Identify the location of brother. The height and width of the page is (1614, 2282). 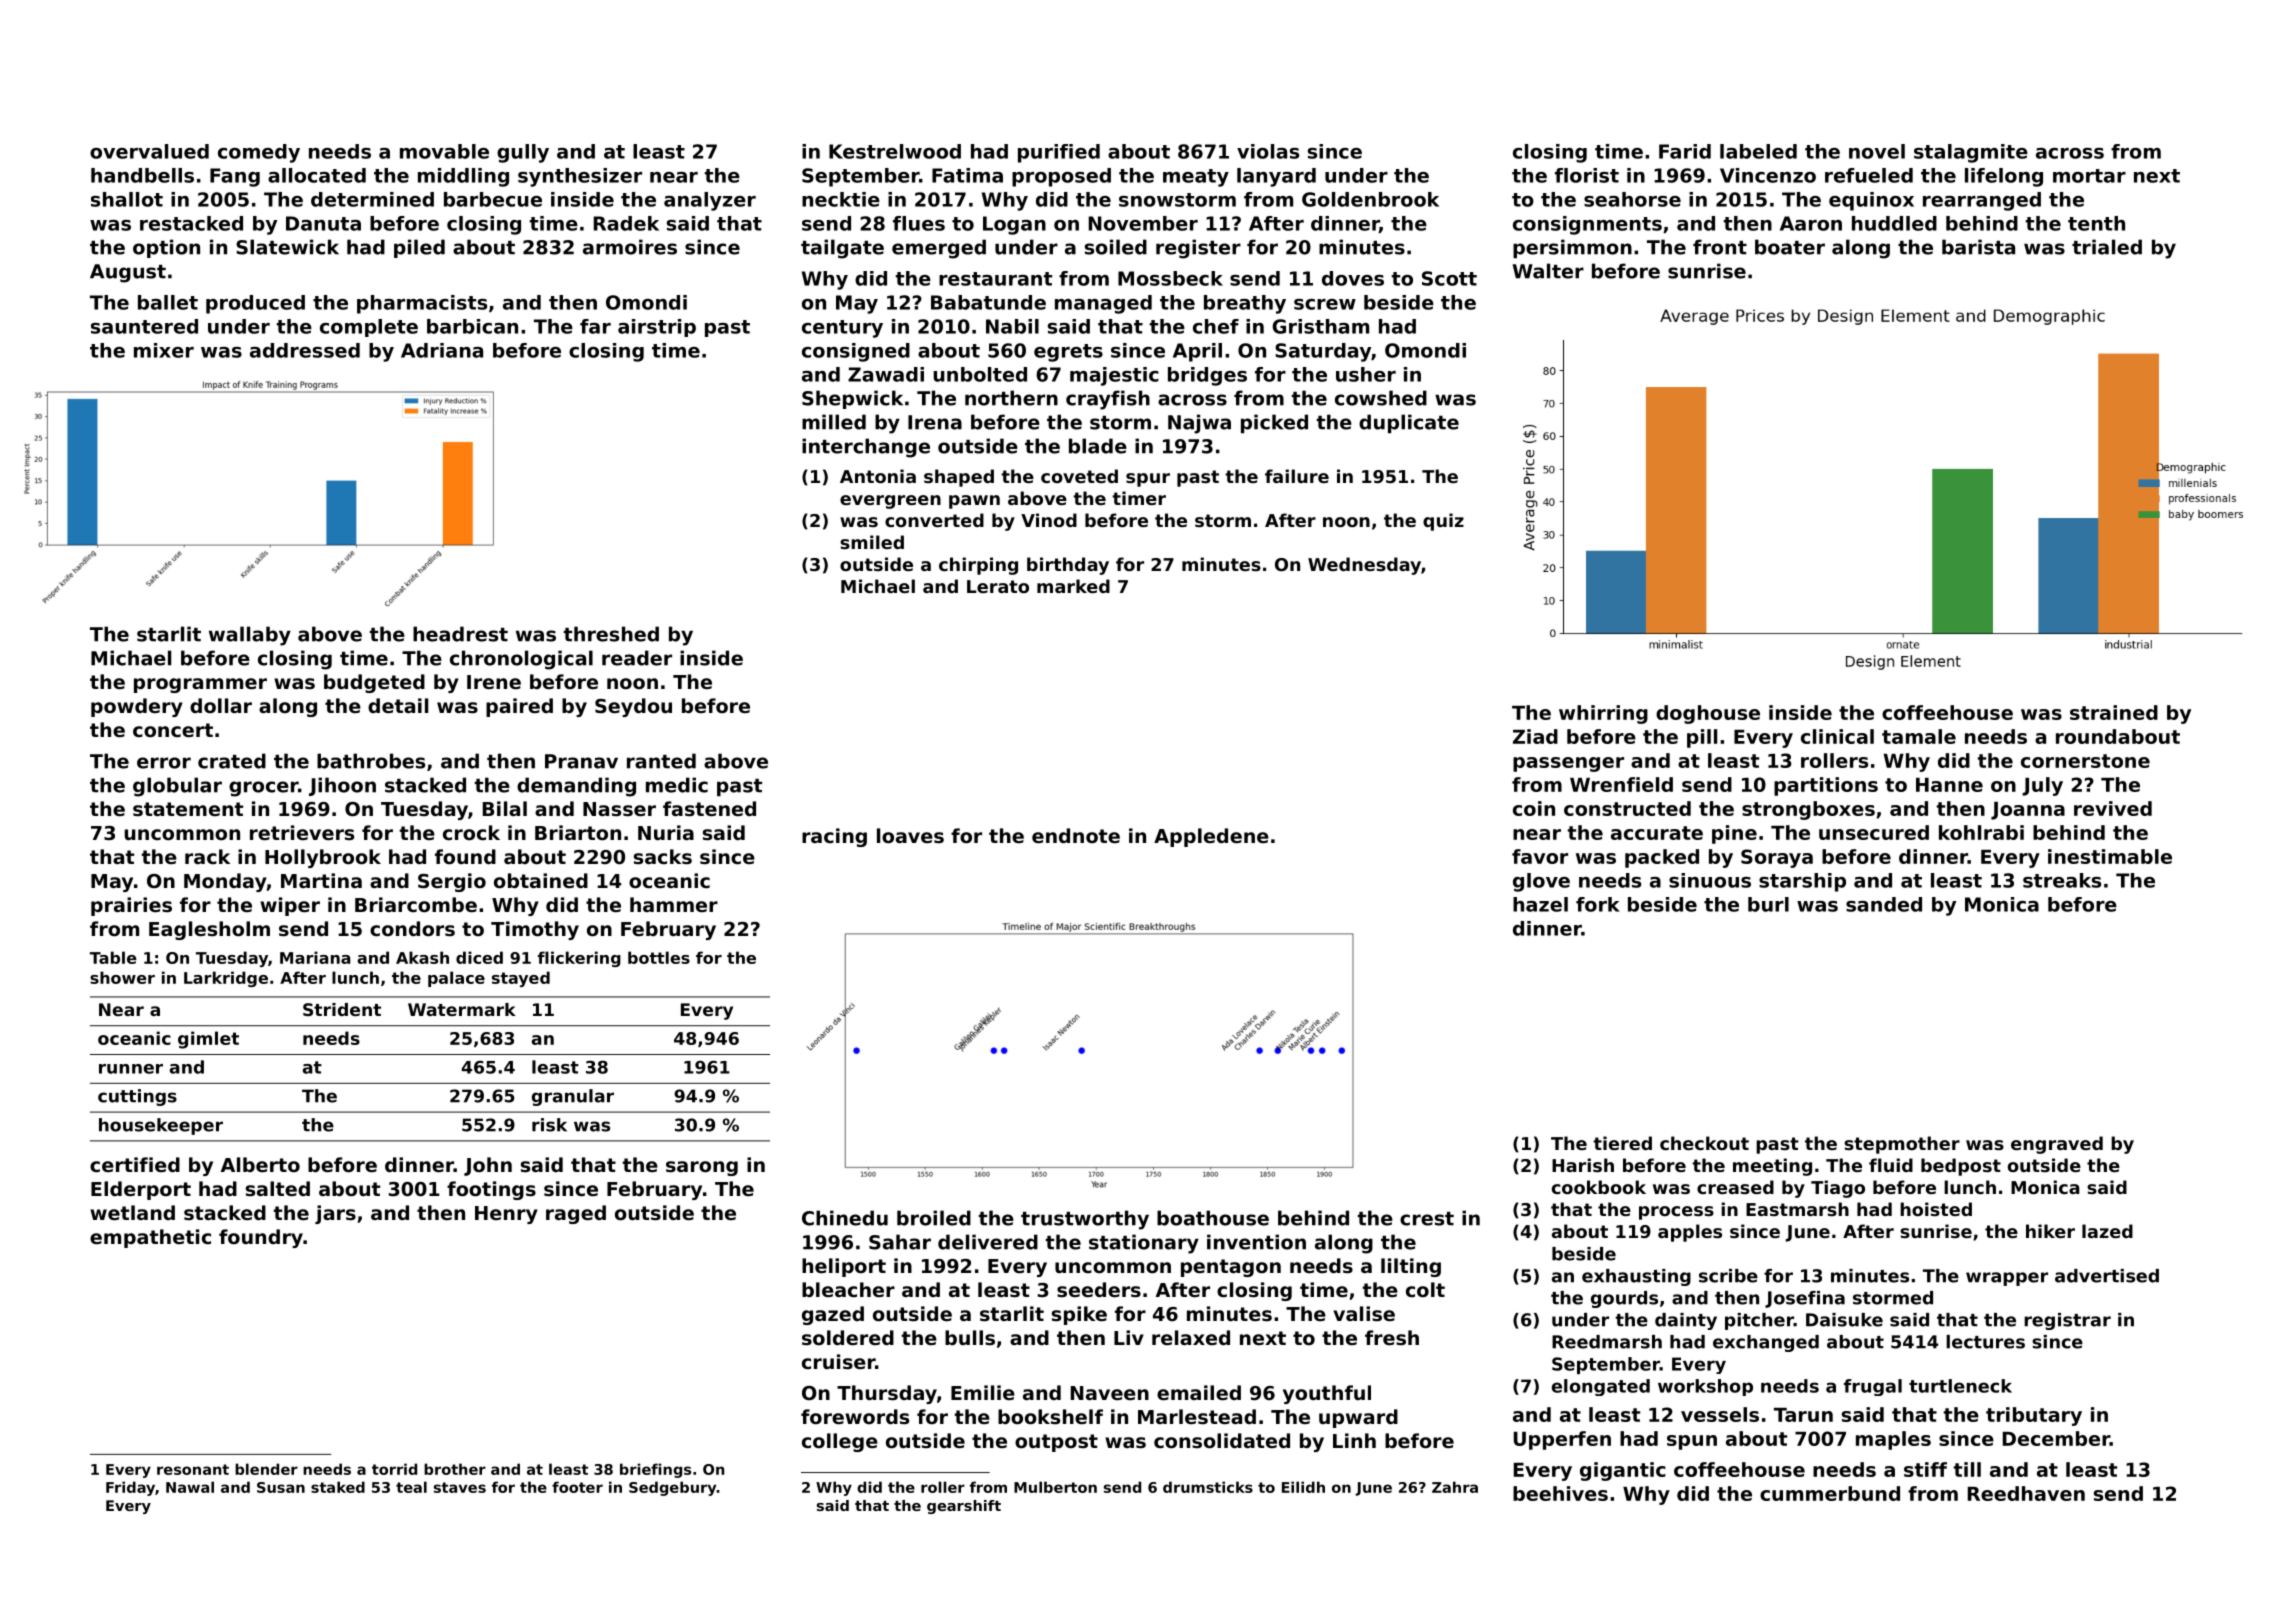
(455, 1469).
